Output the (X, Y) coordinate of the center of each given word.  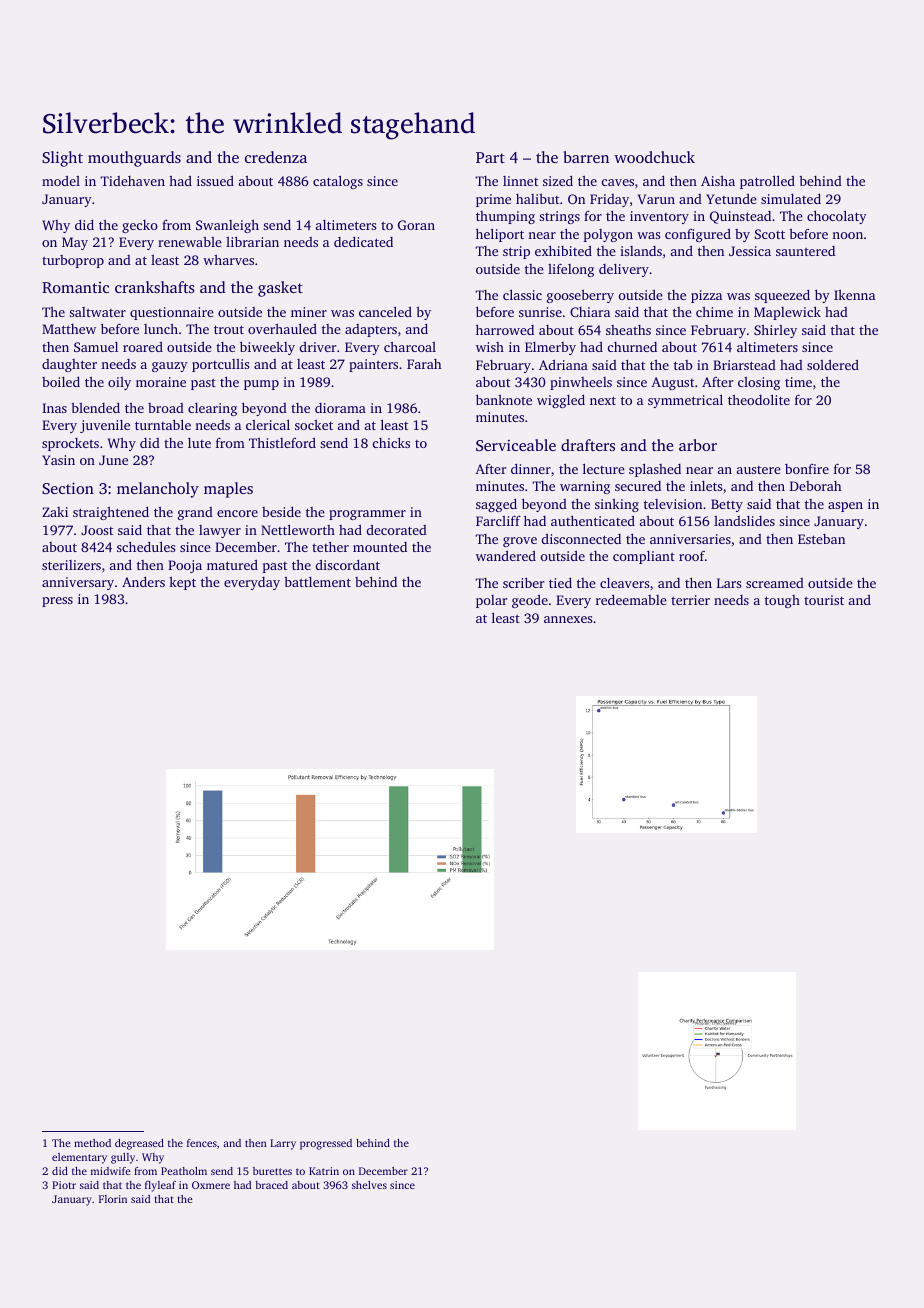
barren (586, 157)
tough (782, 601)
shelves (369, 1185)
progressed (326, 1144)
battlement (317, 582)
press (57, 602)
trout (229, 329)
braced (271, 1185)
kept (182, 583)
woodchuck (654, 157)
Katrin (324, 1171)
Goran (416, 225)
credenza (276, 157)
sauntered (805, 251)
